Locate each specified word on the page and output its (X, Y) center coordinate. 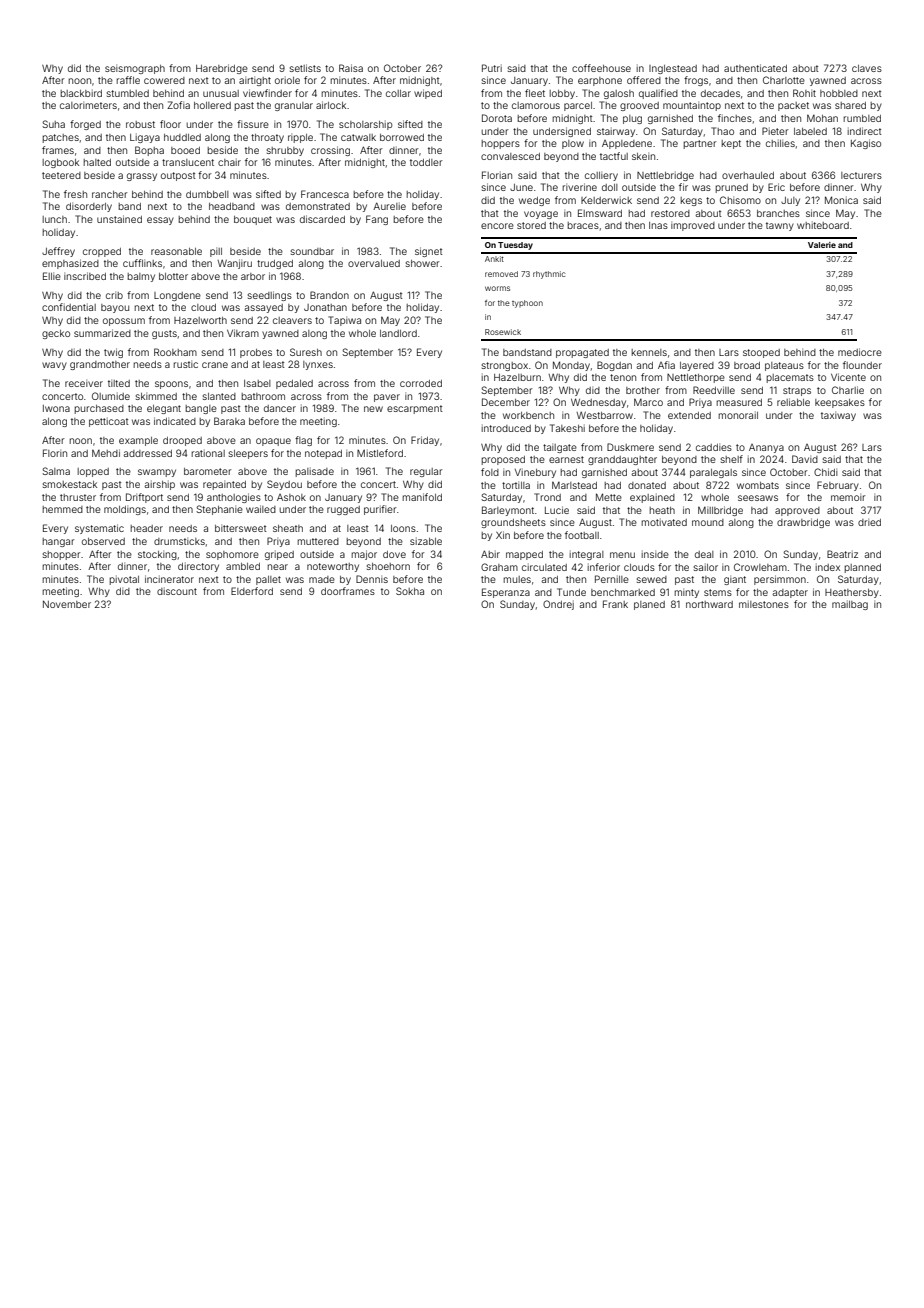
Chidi (826, 472)
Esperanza (506, 593)
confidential (69, 307)
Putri (492, 68)
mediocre (860, 352)
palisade (314, 472)
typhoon (527, 304)
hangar (58, 542)
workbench (528, 415)
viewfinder (267, 93)
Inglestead (673, 69)
